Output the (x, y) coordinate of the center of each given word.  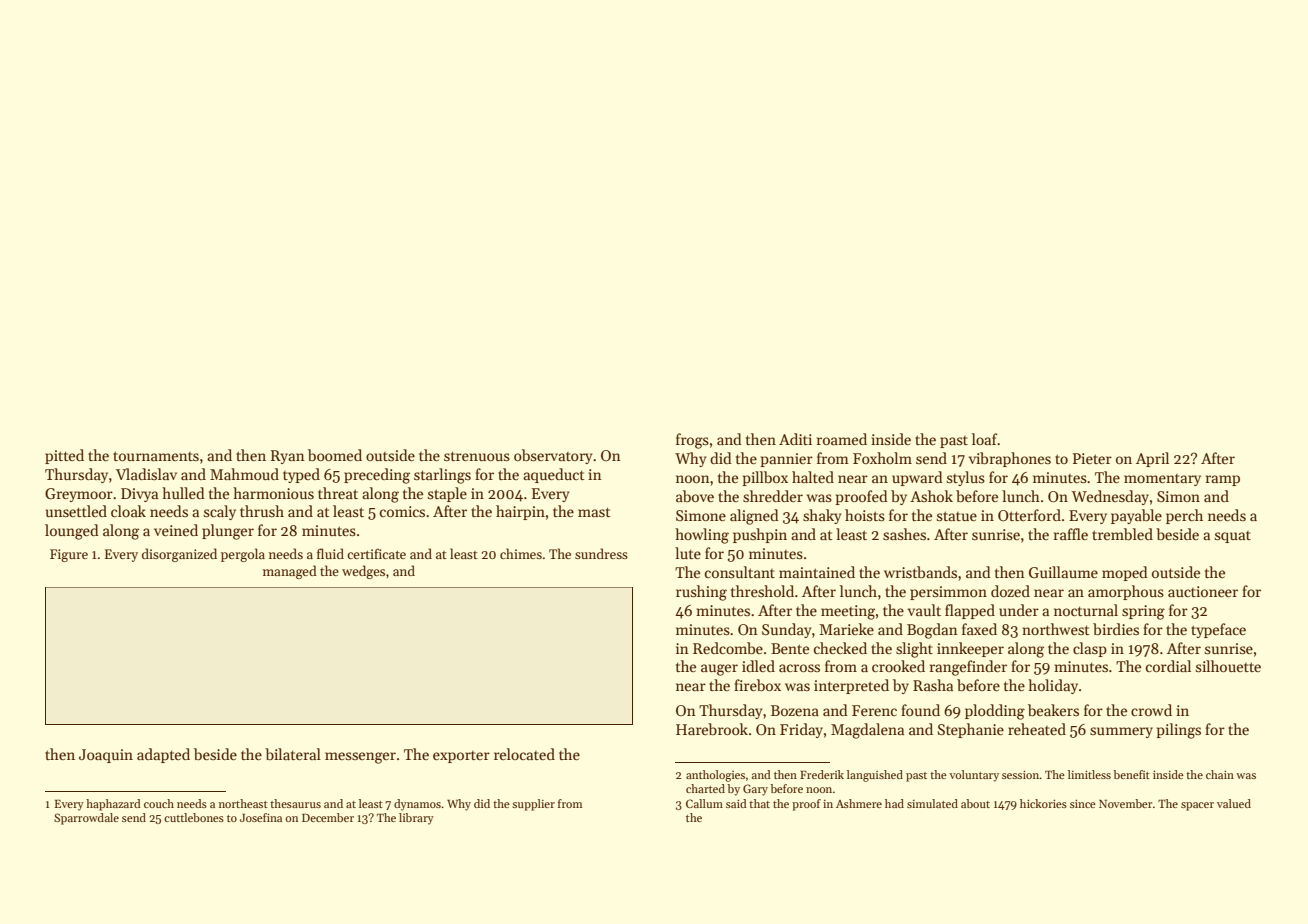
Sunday (786, 630)
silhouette (1228, 666)
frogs (692, 441)
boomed (335, 455)
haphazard (113, 805)
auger (719, 670)
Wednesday (1110, 497)
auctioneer (1203, 591)
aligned (754, 517)
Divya (139, 495)
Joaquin (106, 756)
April (1152, 459)
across (799, 668)
